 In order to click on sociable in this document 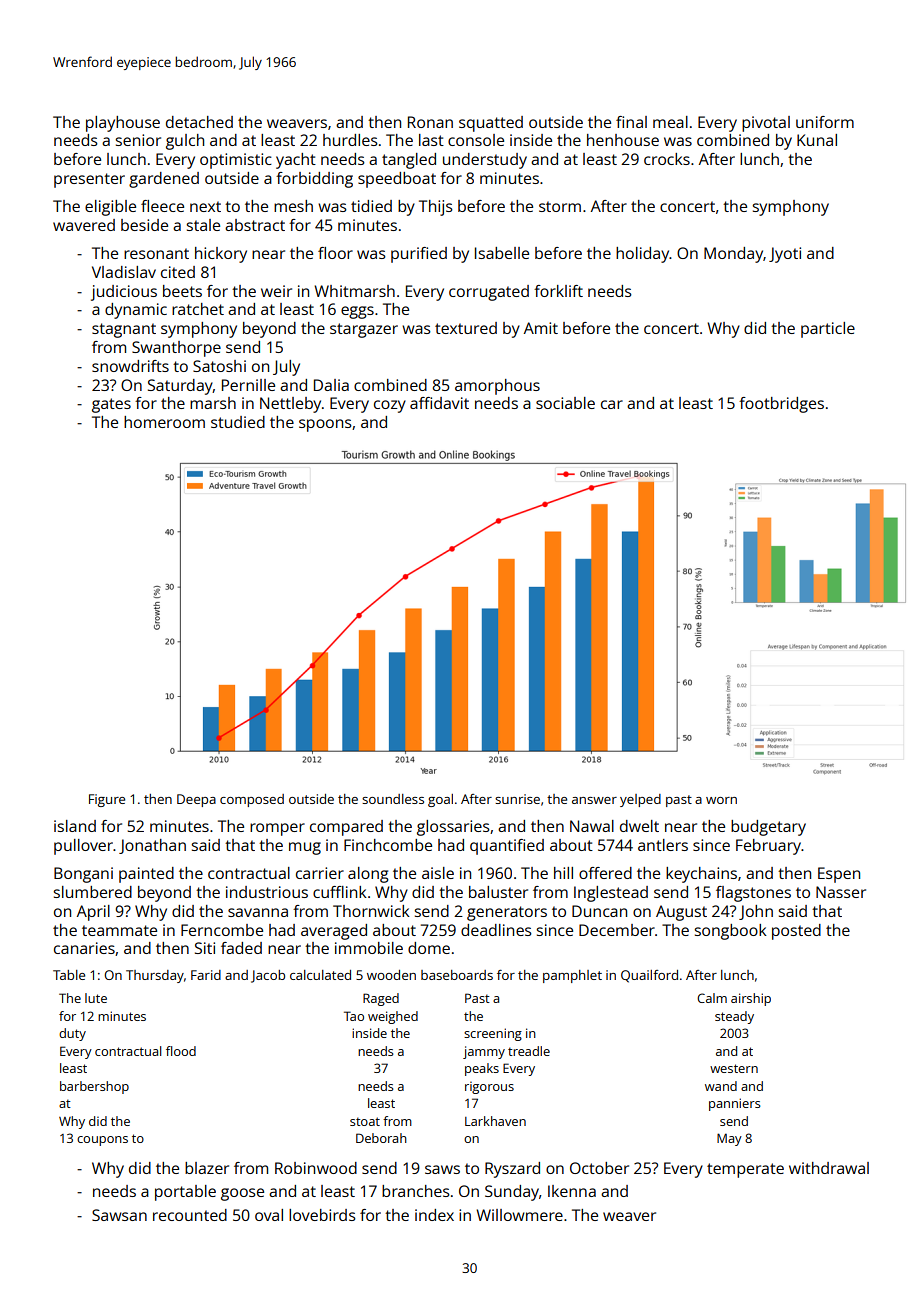, I will do `click(565, 403)`.
